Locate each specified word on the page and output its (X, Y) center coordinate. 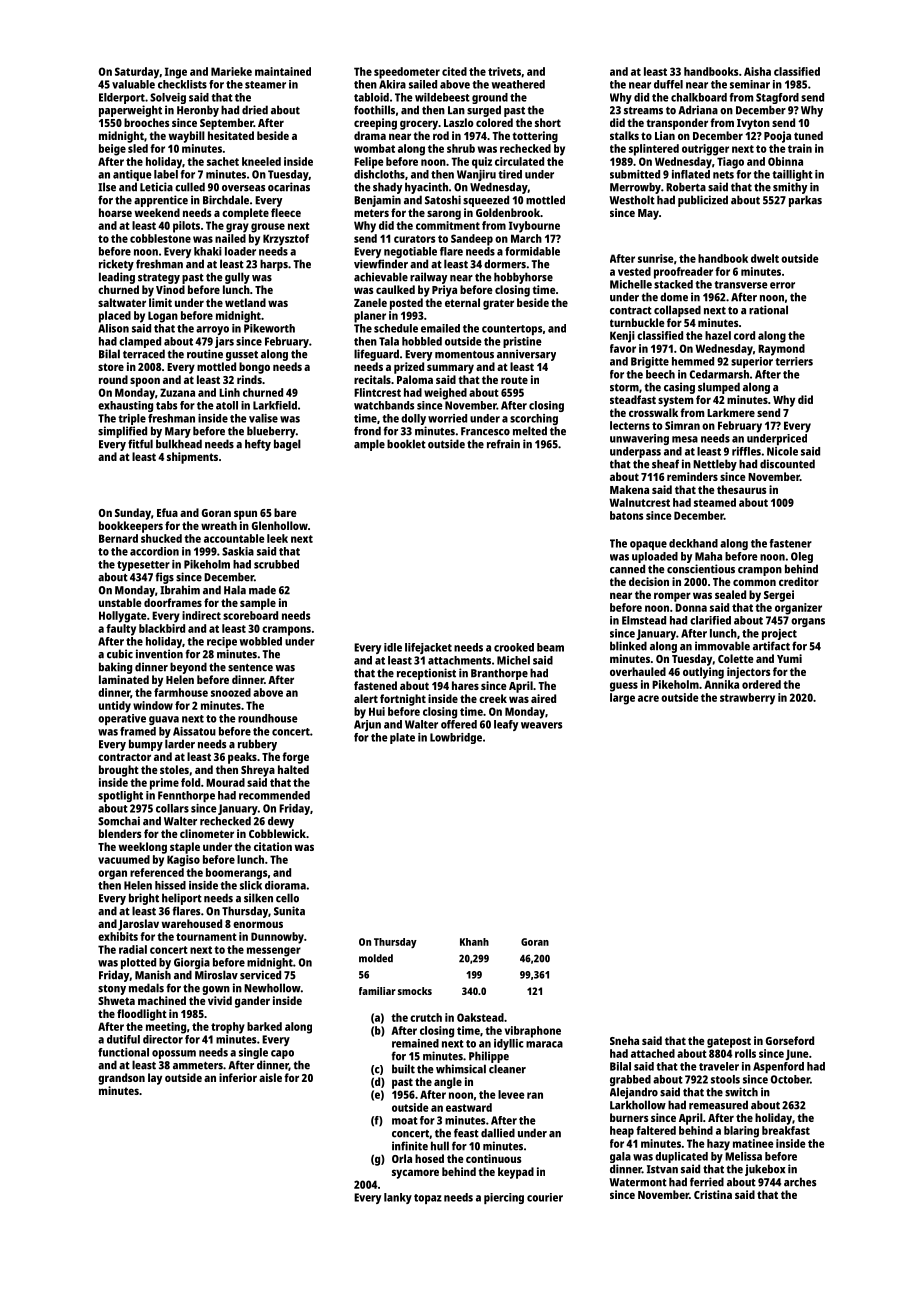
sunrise (656, 258)
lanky (398, 1198)
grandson (121, 1079)
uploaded (655, 557)
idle (393, 647)
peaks (242, 758)
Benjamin (377, 201)
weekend (157, 212)
